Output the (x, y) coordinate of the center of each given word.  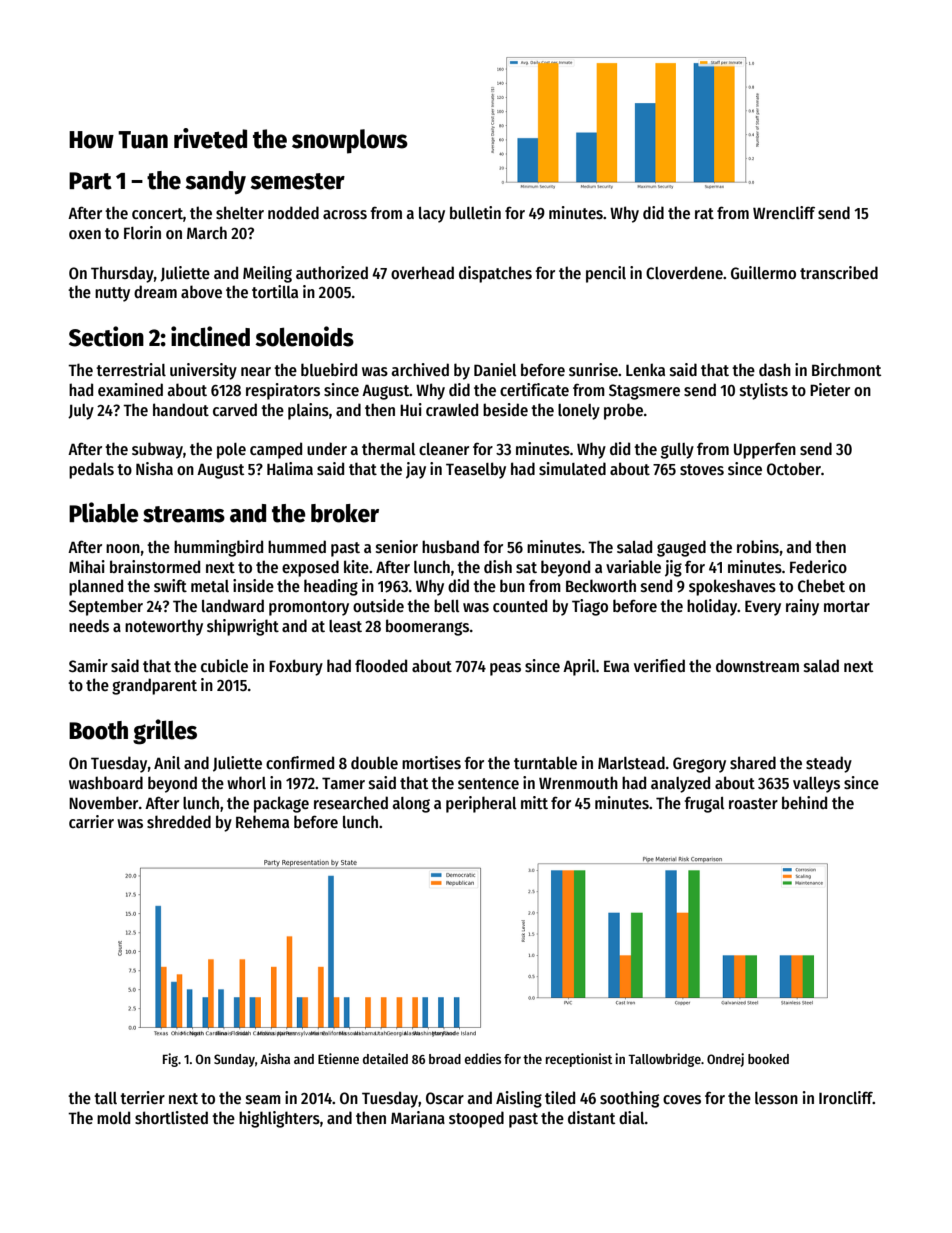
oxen (85, 234)
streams (184, 514)
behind (804, 802)
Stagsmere (644, 392)
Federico (818, 566)
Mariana (418, 1117)
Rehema (262, 821)
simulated (572, 469)
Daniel (495, 369)
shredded (179, 822)
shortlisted (171, 1118)
